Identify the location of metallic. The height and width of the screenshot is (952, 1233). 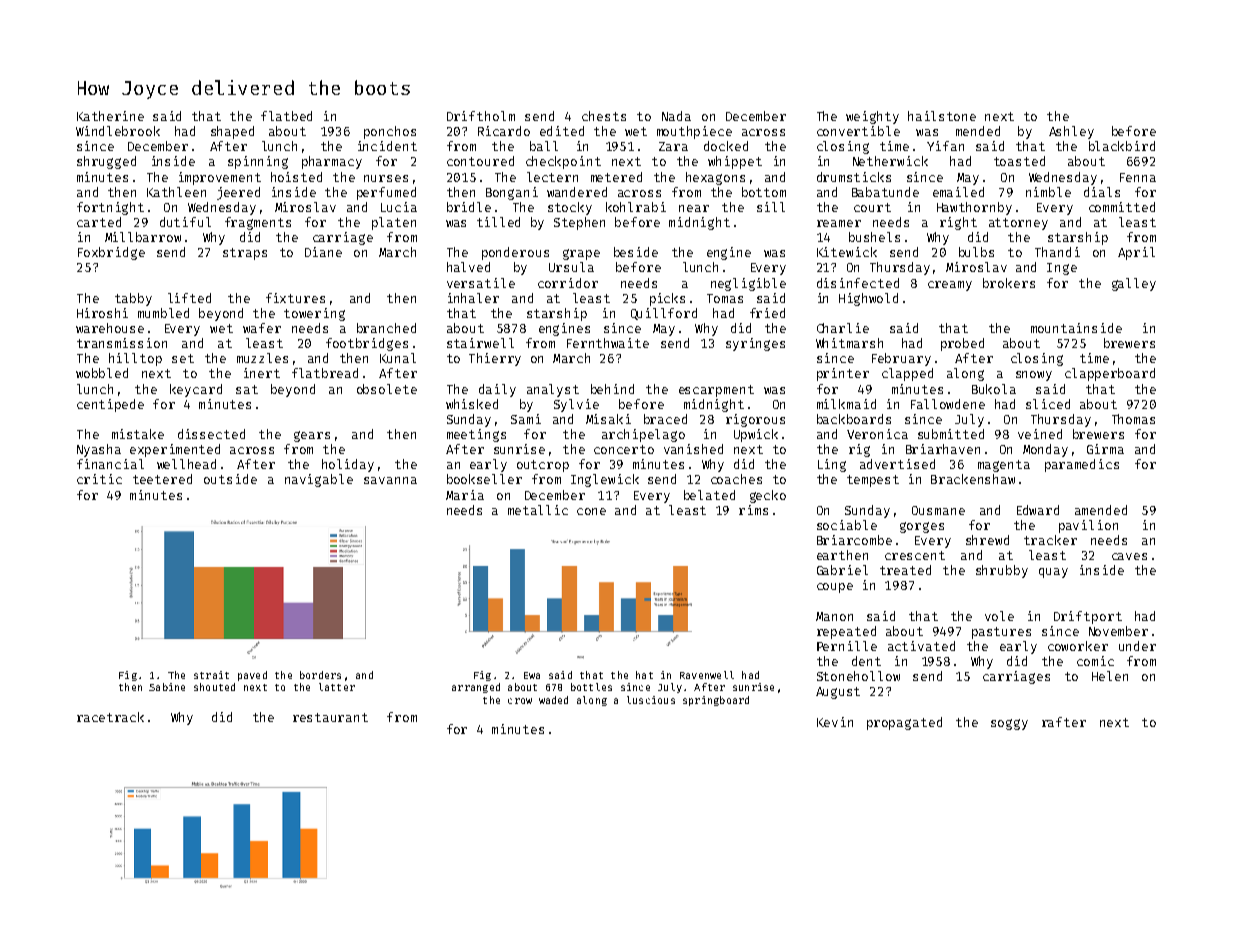
(538, 510).
